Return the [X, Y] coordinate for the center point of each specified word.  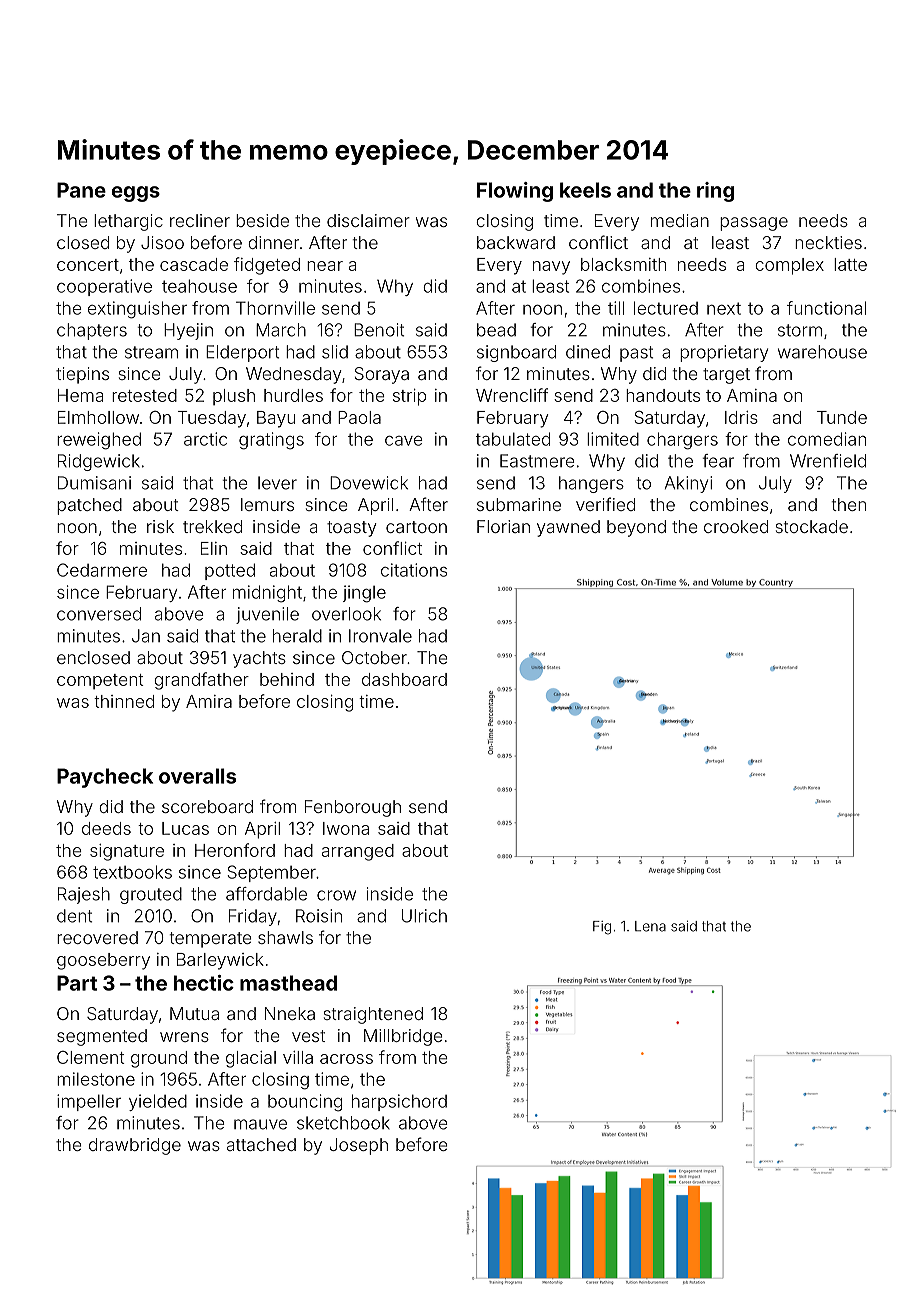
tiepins [82, 375]
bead [496, 330]
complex [789, 266]
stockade [812, 526]
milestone [96, 1079]
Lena [650, 926]
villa [298, 1057]
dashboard [404, 679]
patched [89, 506]
